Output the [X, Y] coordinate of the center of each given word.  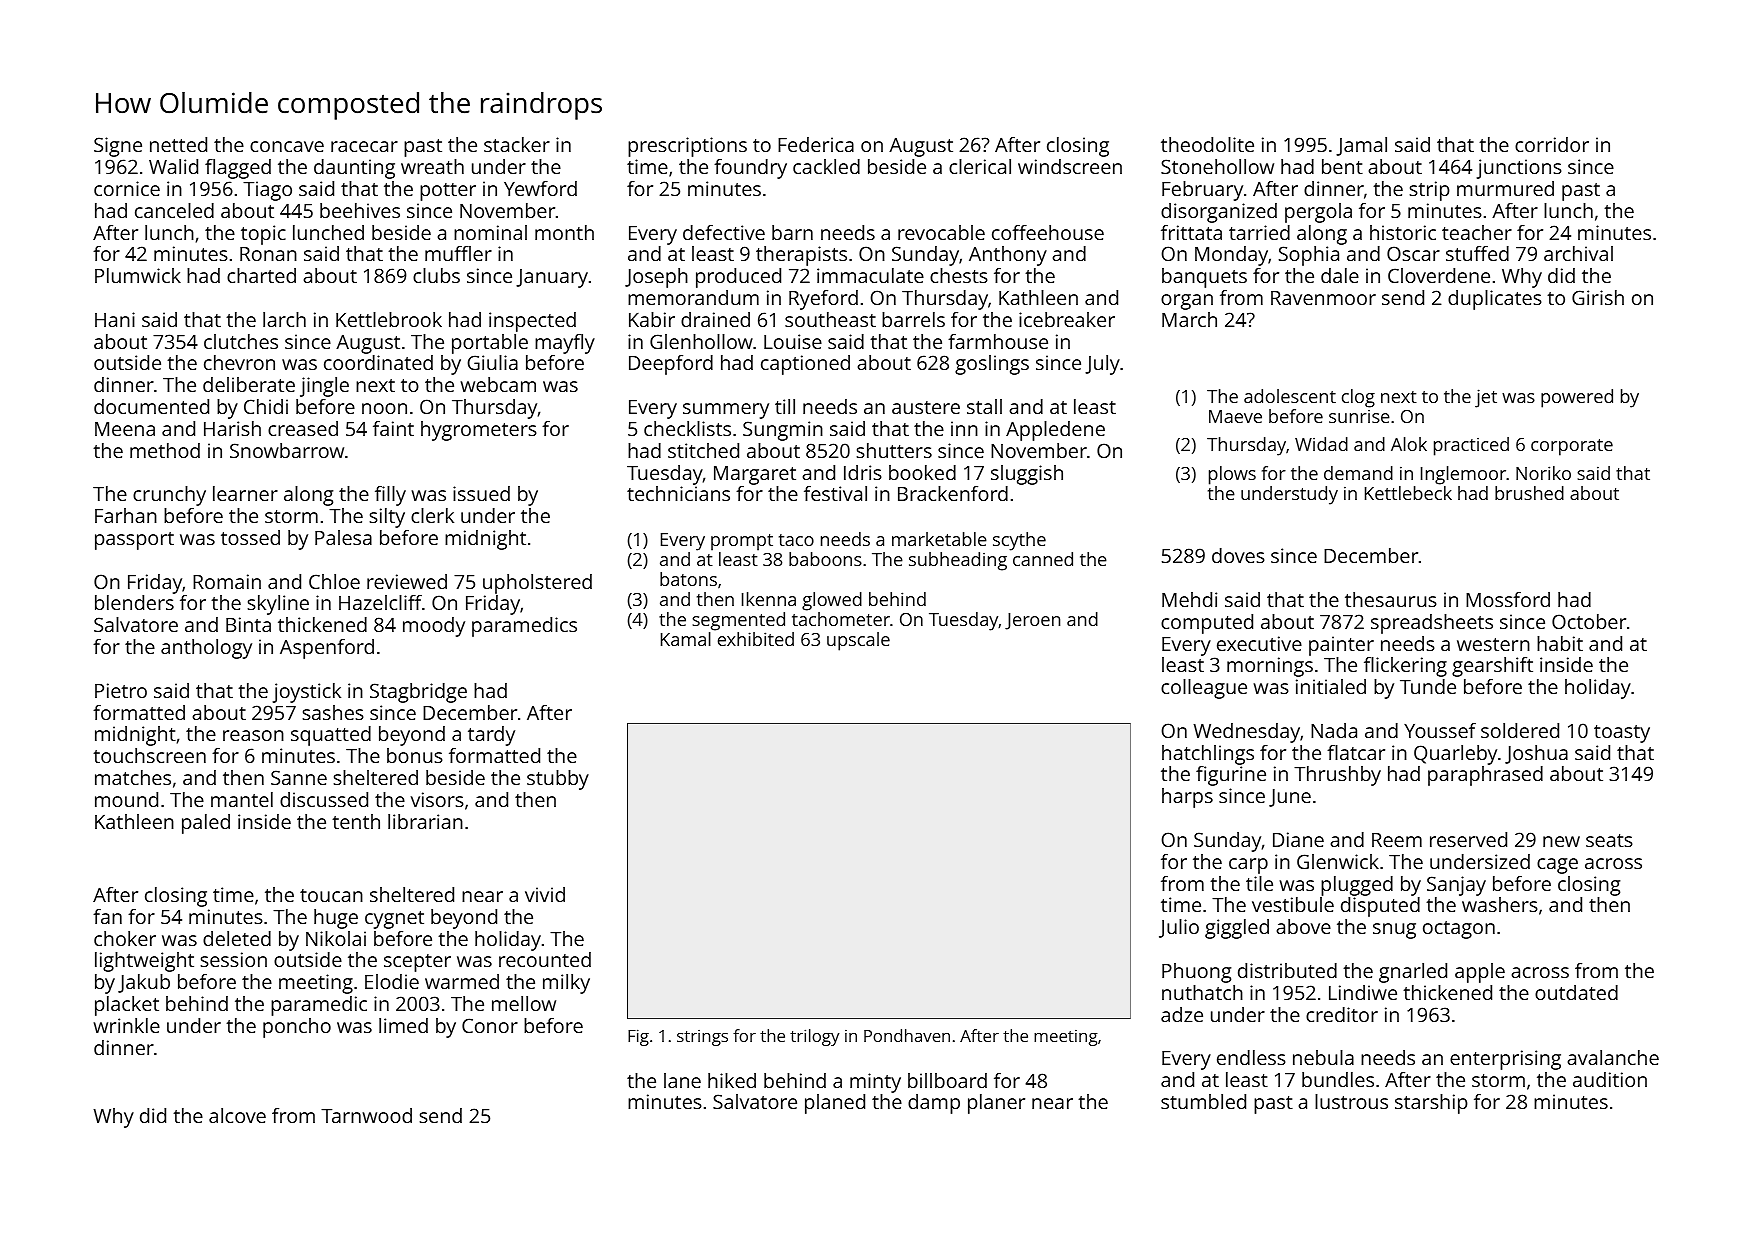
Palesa [343, 537]
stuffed [1477, 253]
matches [133, 777]
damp [934, 1104]
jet [1486, 398]
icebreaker [1067, 319]
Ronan [268, 254]
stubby [558, 780]
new [1561, 841]
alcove [237, 1115]
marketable [939, 539]
